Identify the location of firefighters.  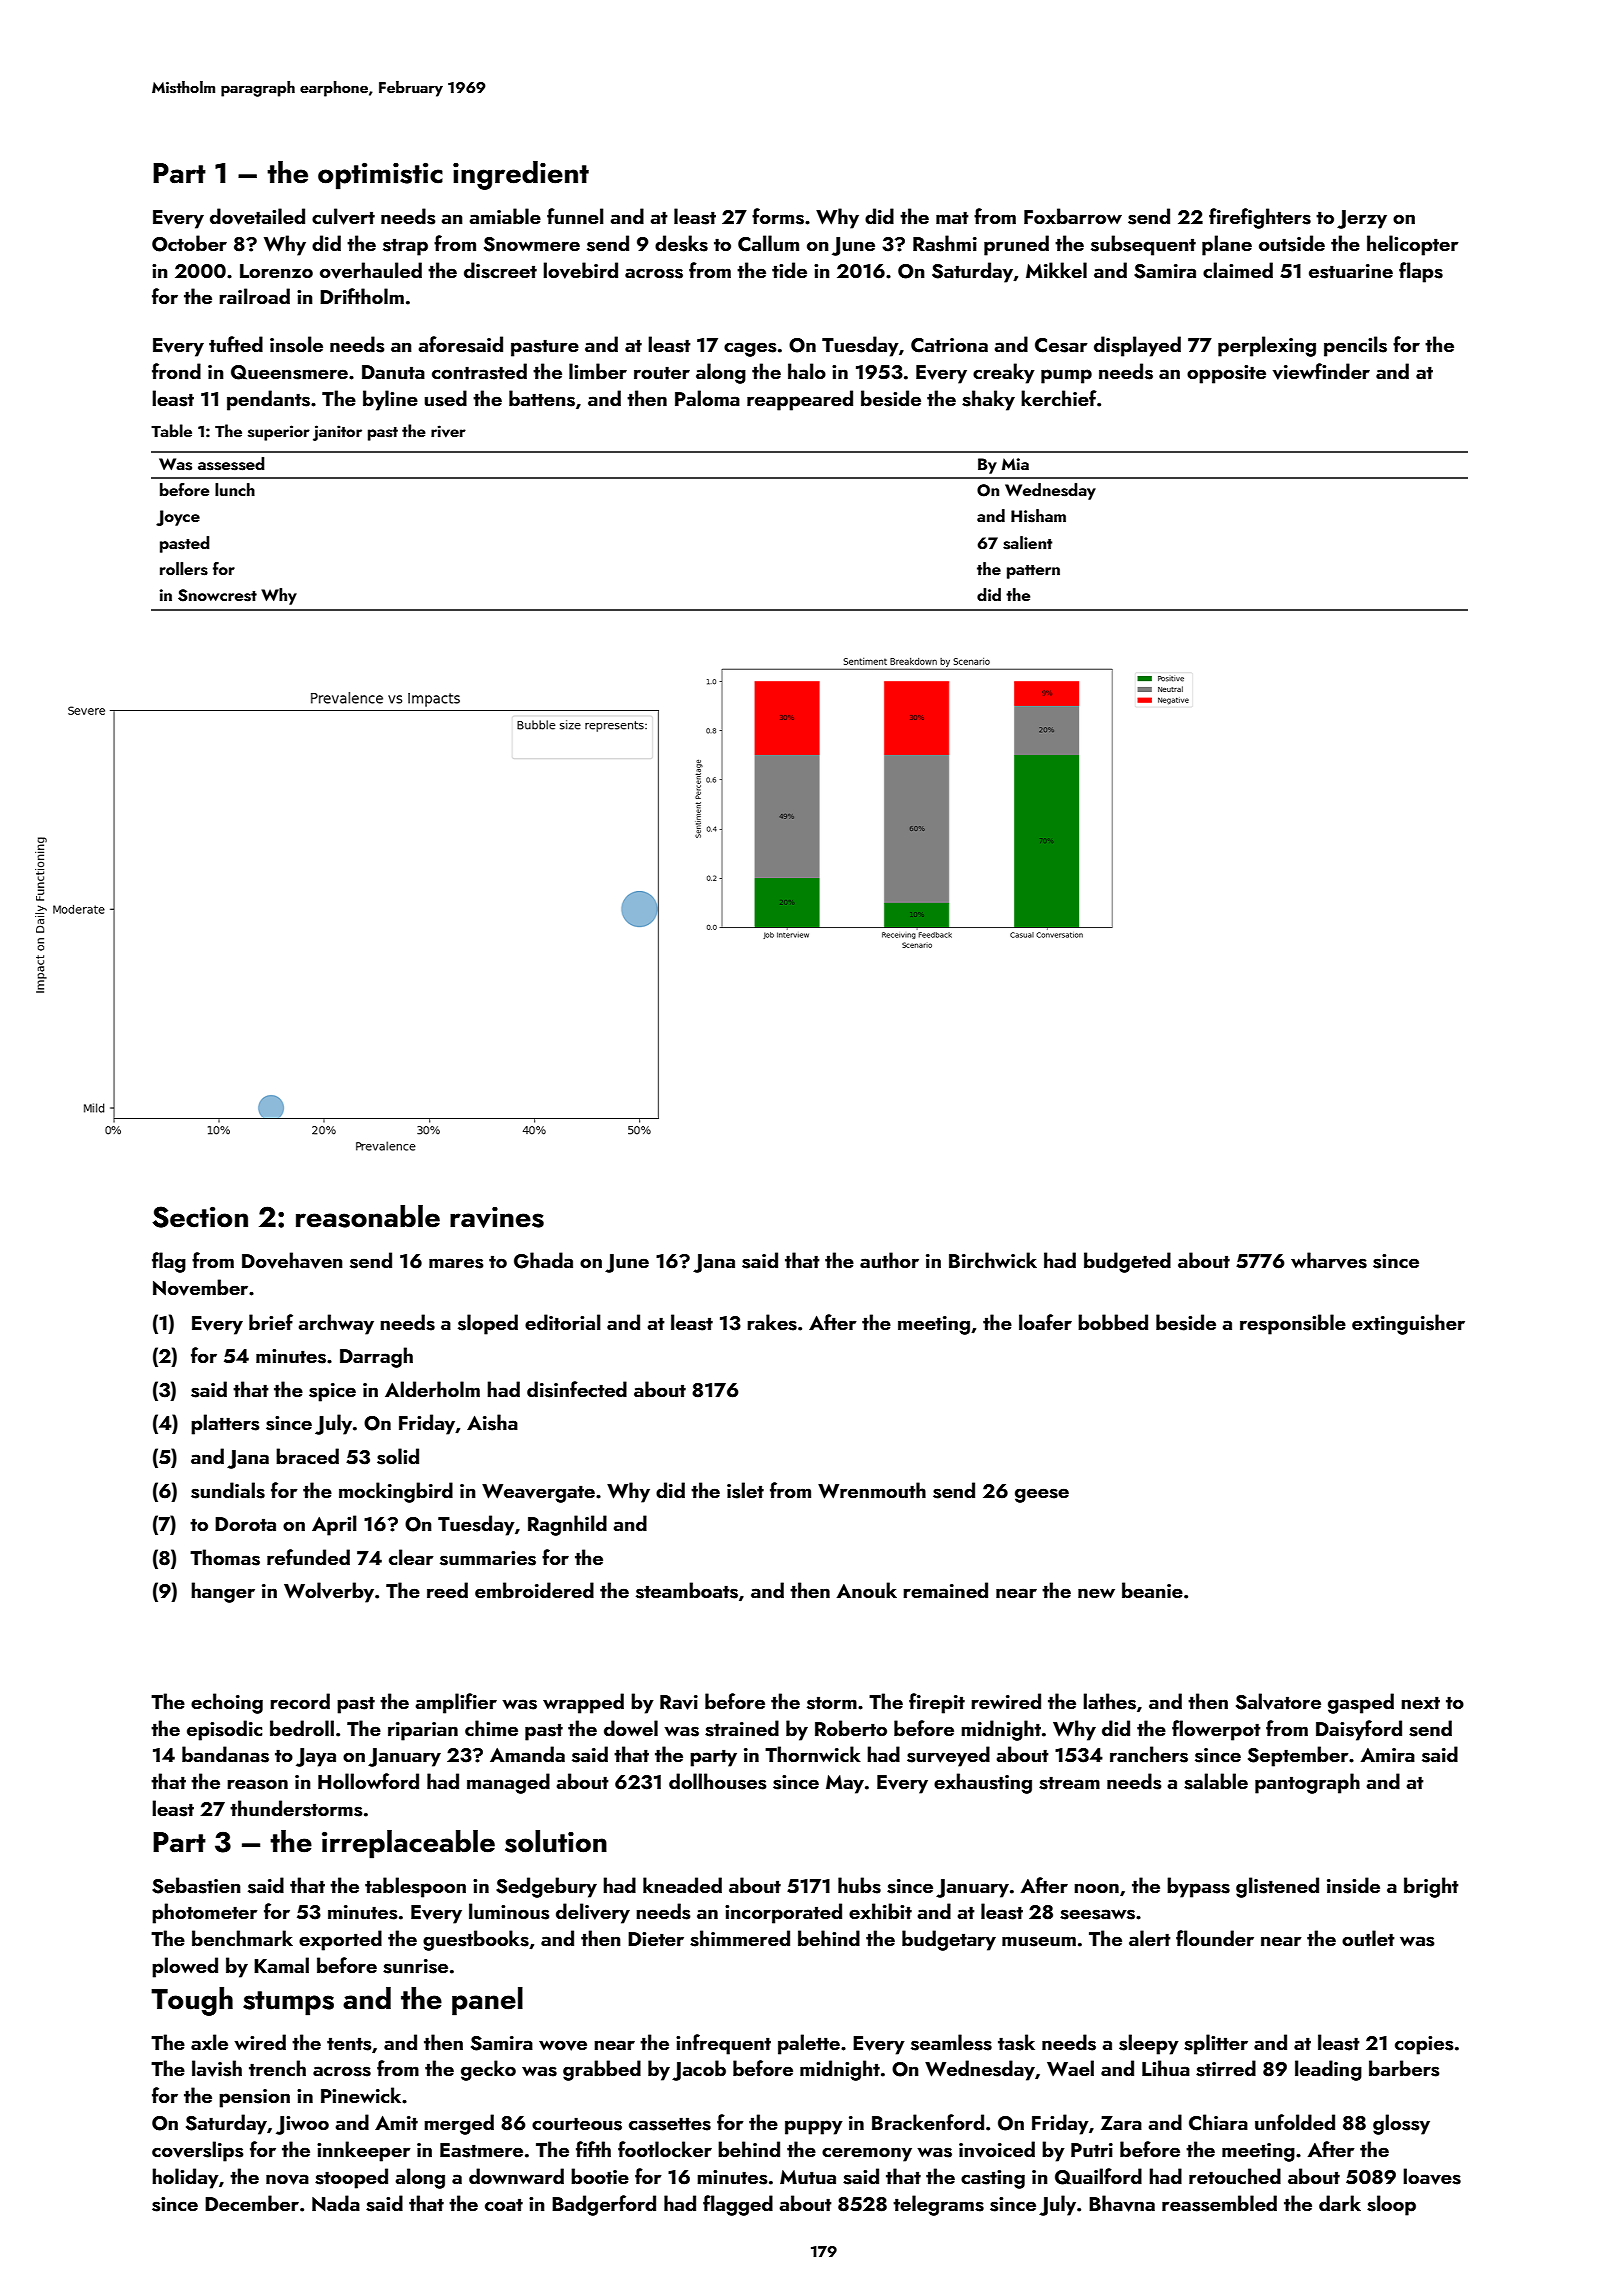
(1260, 218).
